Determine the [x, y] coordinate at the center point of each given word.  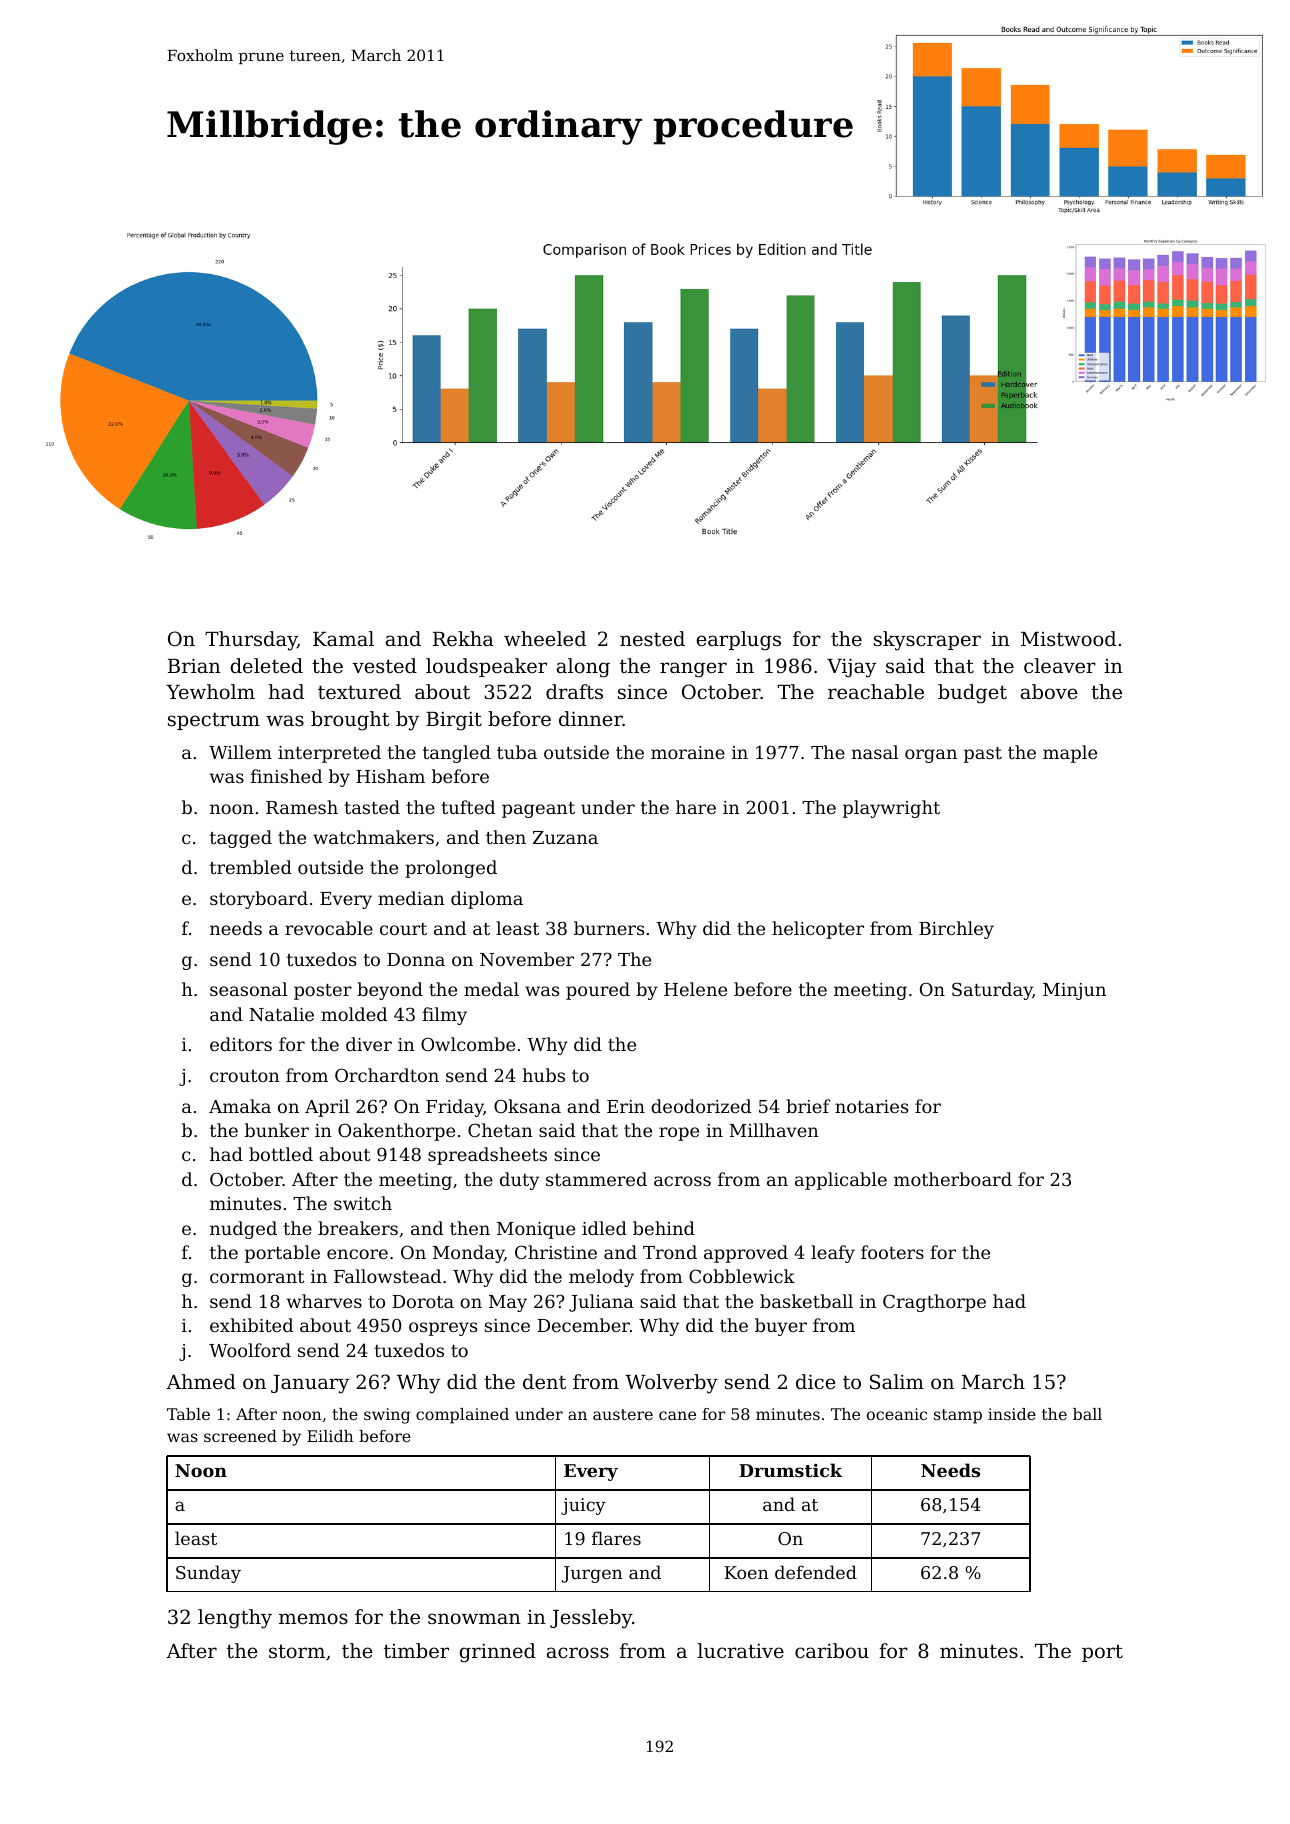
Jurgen [592, 1574]
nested [652, 638]
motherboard [953, 1179]
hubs [544, 1075]
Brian [194, 665]
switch [363, 1203]
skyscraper [927, 641]
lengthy [235, 1619]
